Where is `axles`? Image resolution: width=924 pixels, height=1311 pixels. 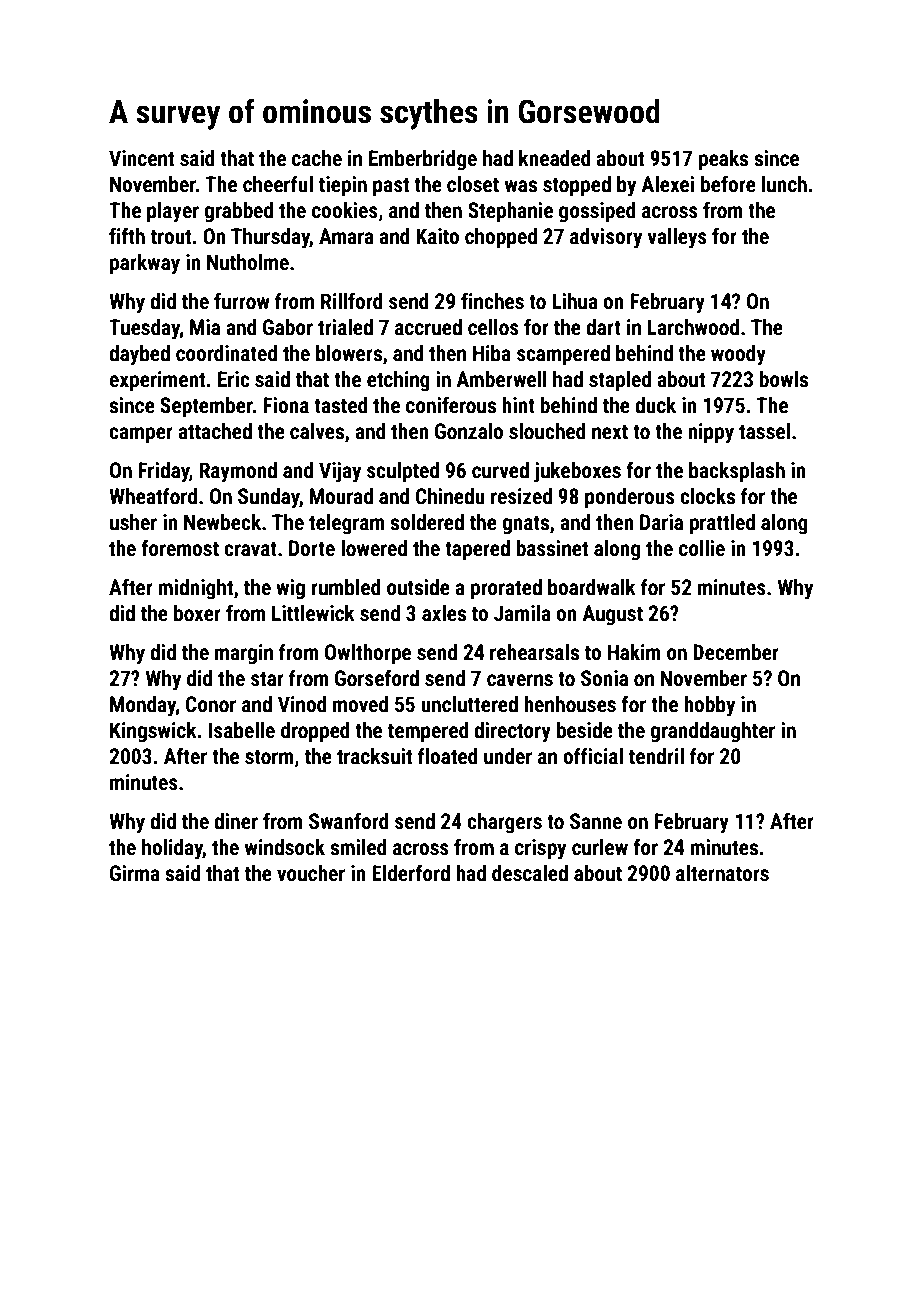 axles is located at coordinates (444, 613).
